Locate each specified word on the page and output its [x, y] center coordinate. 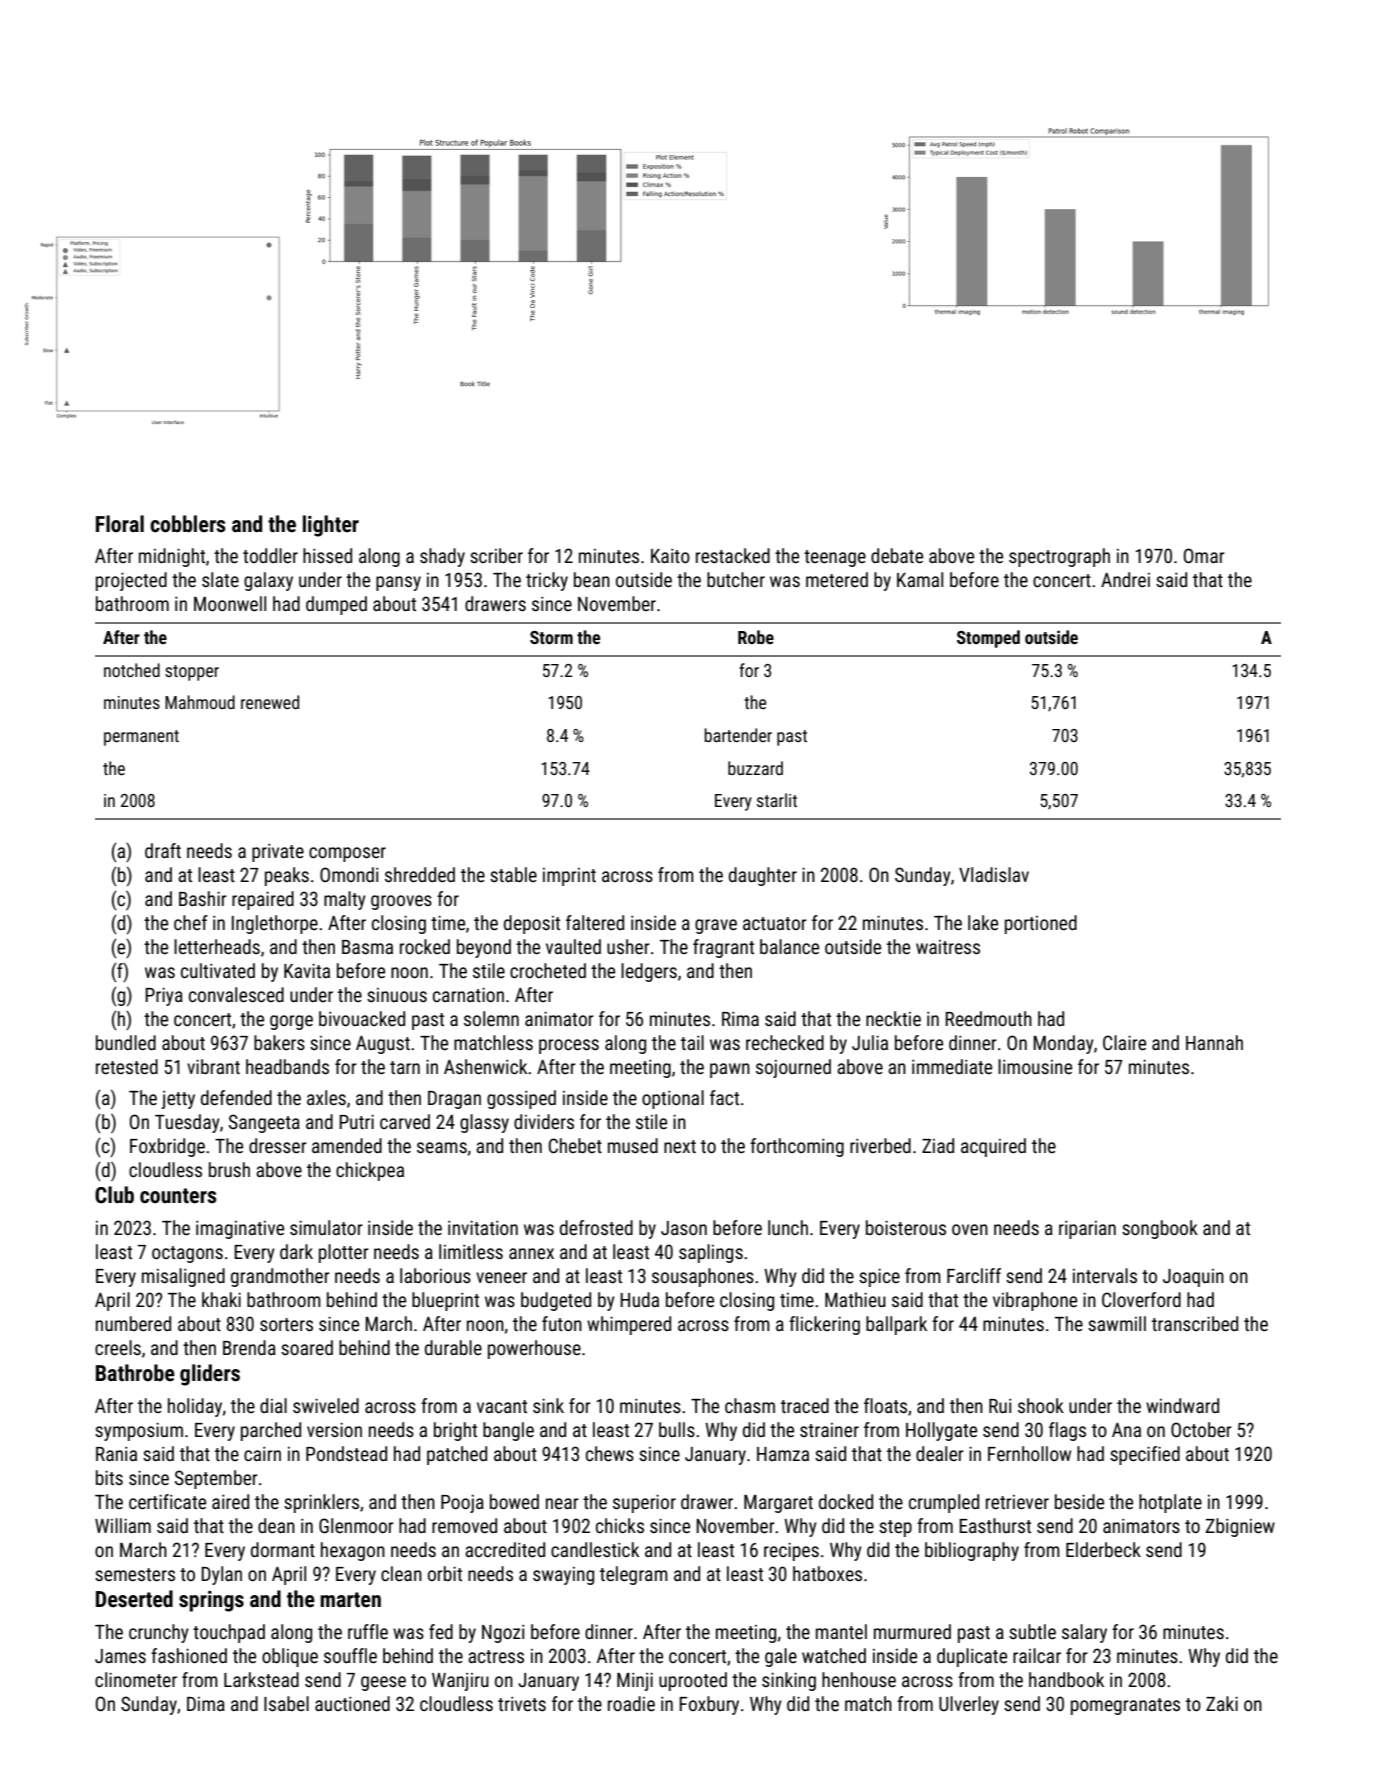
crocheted [548, 970]
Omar [1204, 555]
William [123, 1525]
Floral [120, 524]
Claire [1124, 1042]
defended [236, 1097]
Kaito [670, 556]
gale [781, 1657]
